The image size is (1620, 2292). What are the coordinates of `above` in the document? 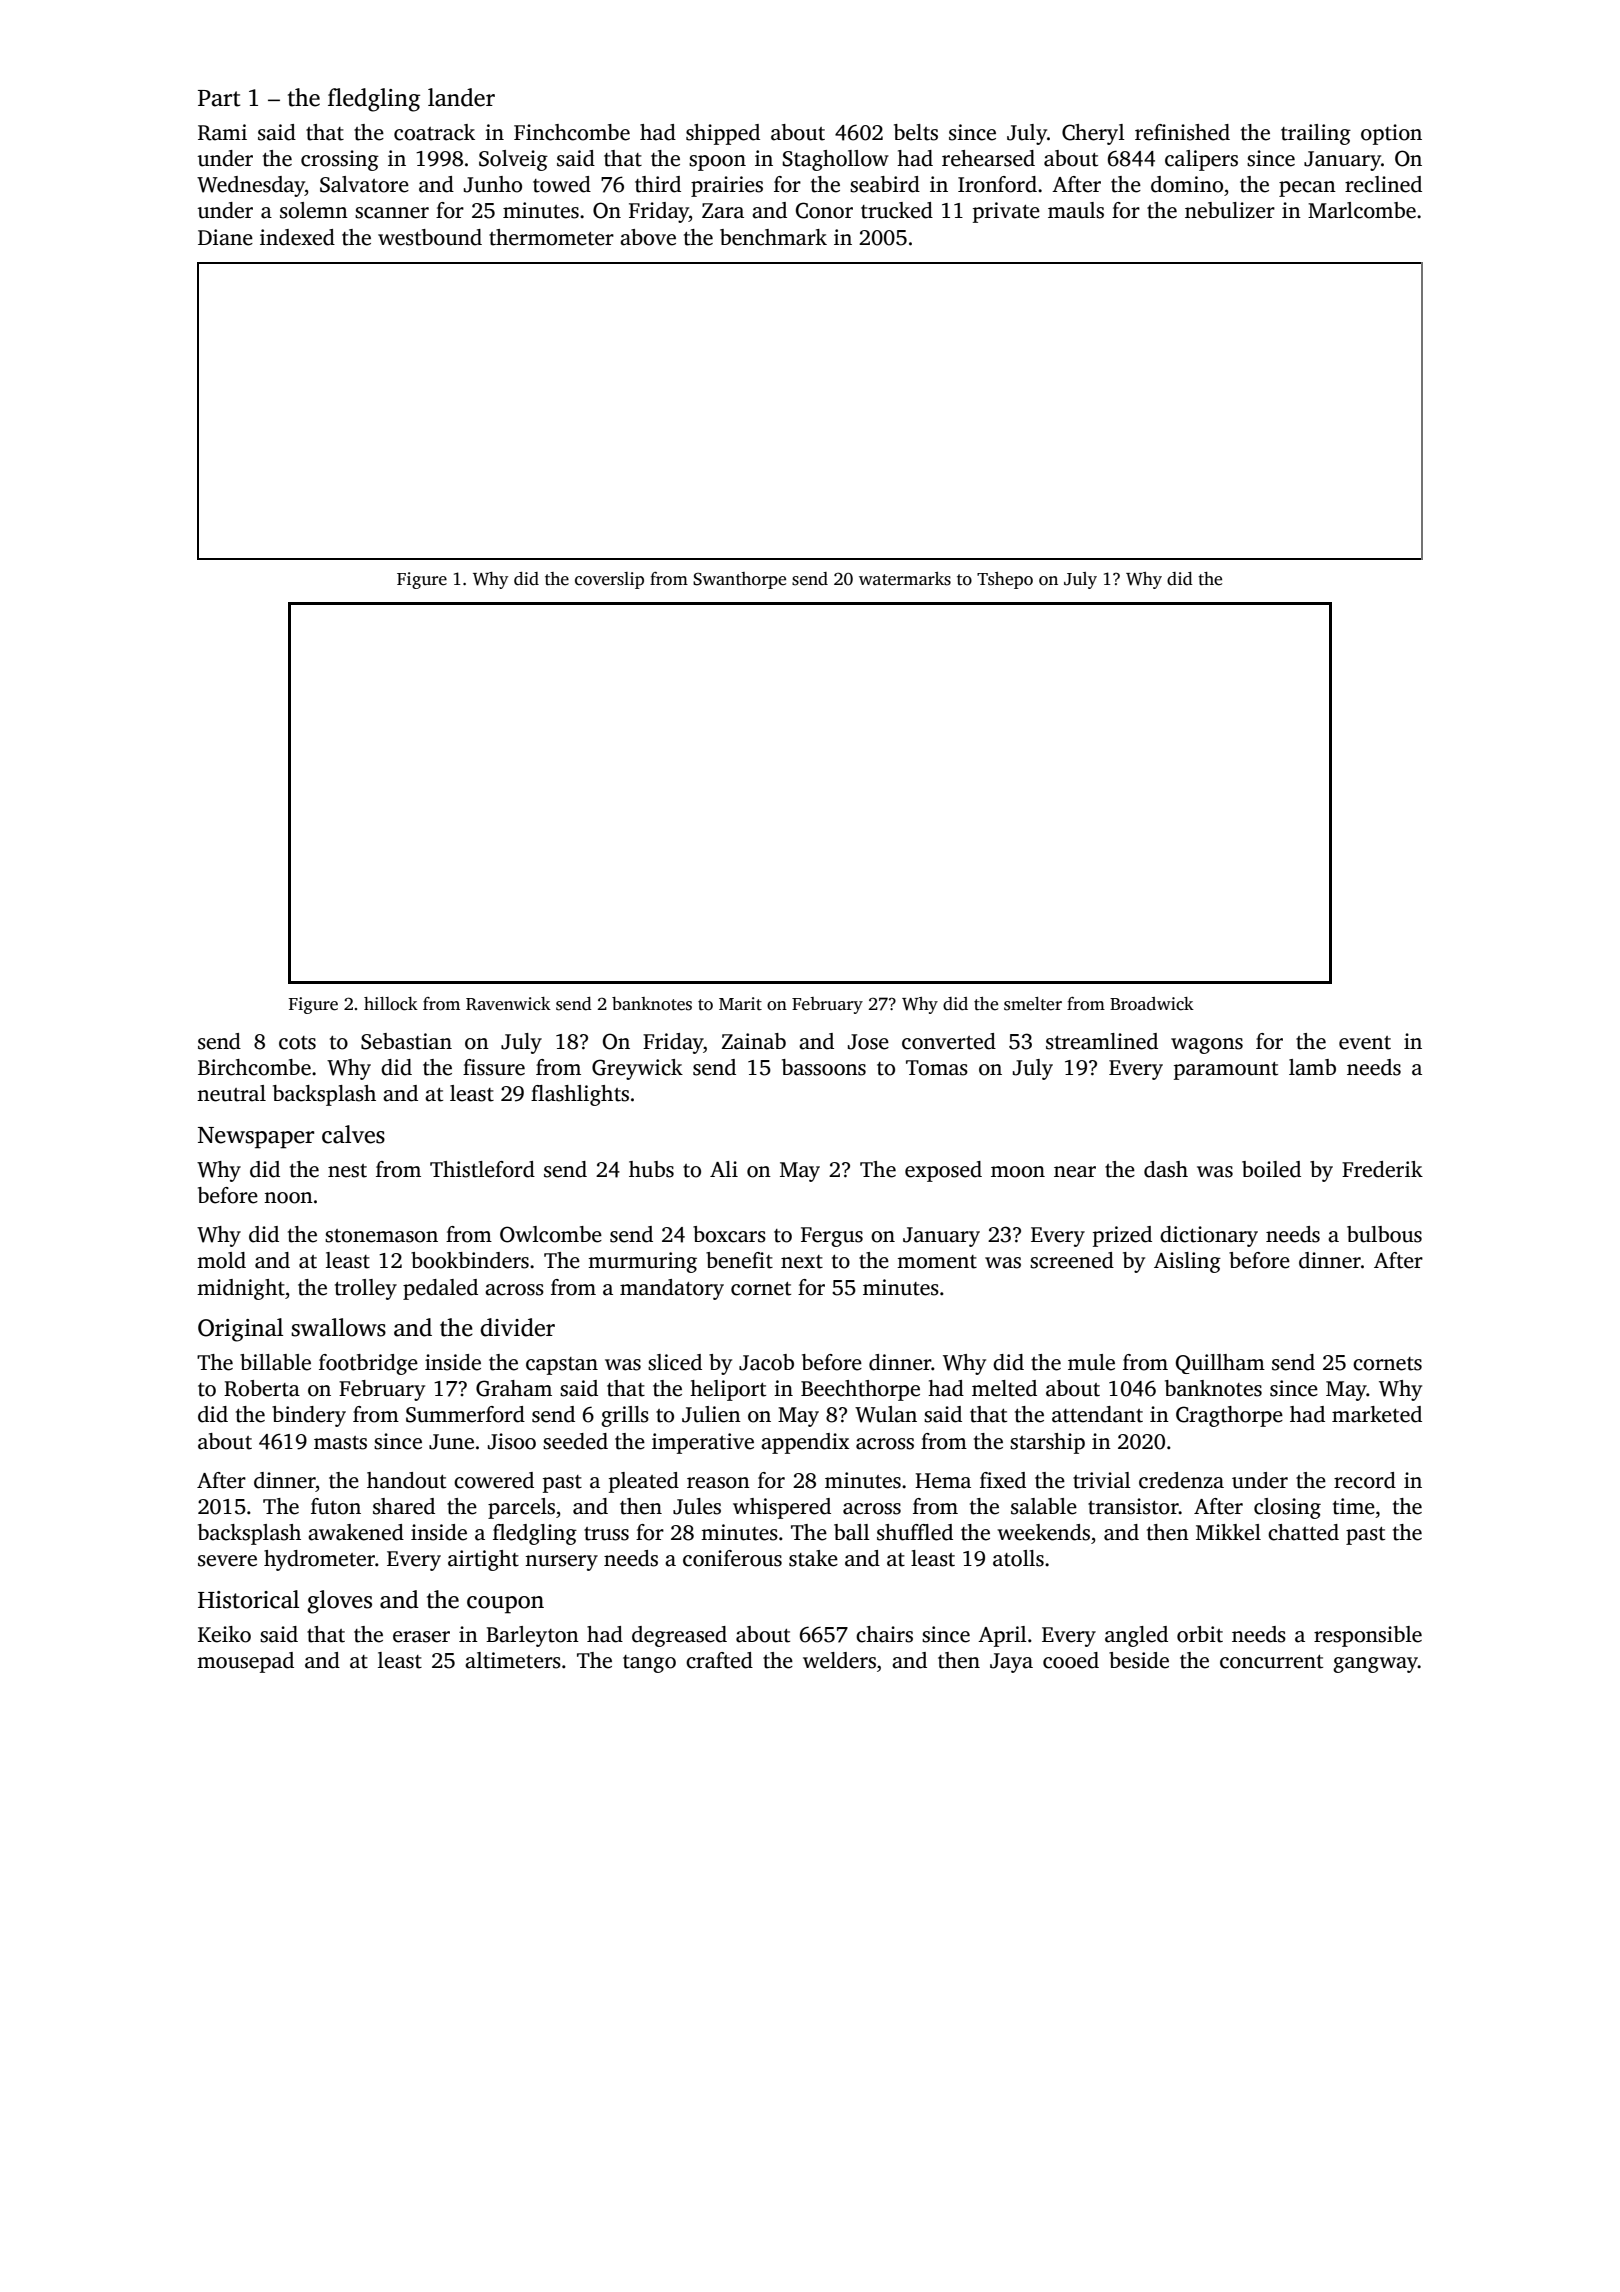 It's located at (648, 237).
